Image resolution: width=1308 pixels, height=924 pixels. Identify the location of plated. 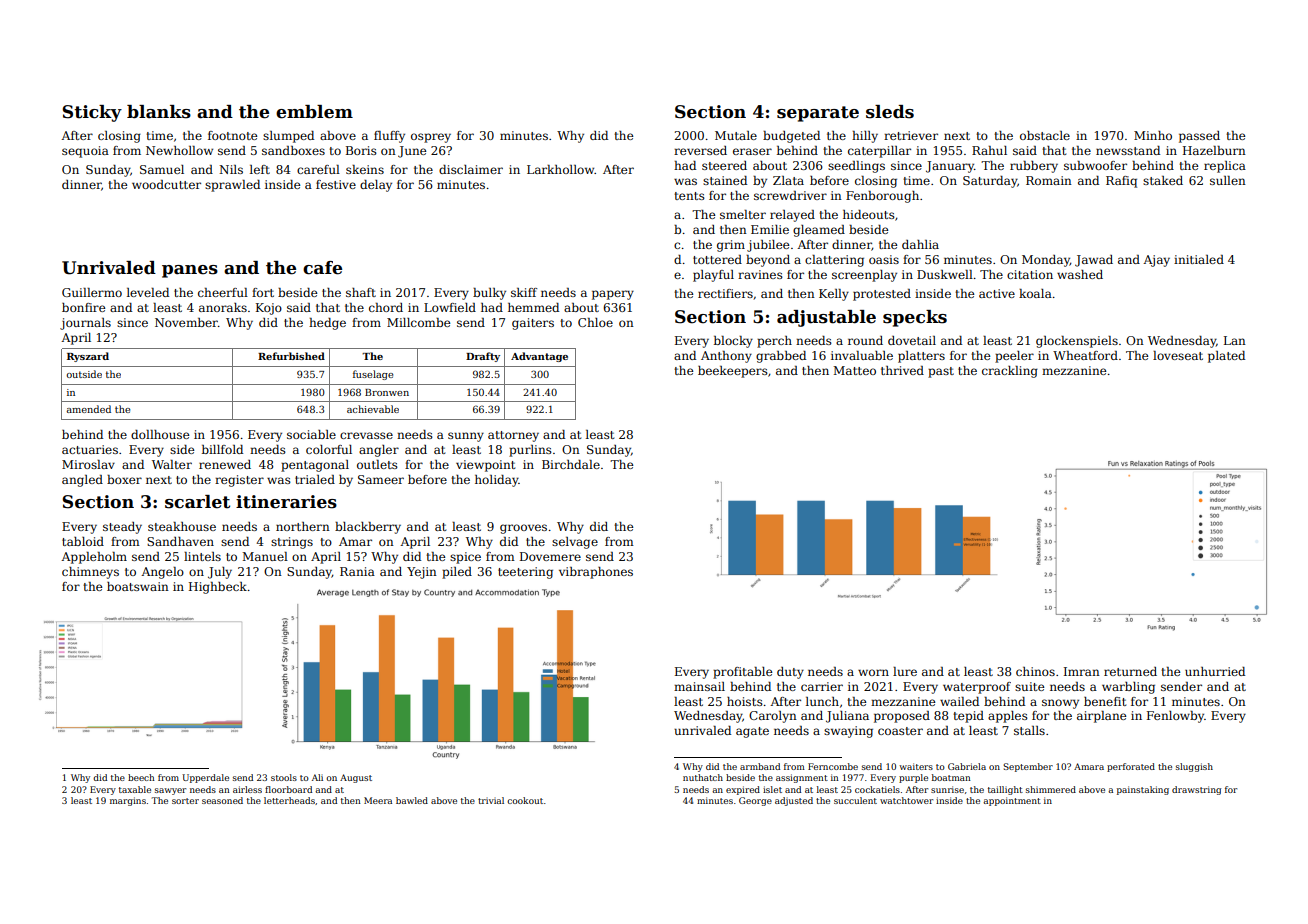
(1226, 357).
